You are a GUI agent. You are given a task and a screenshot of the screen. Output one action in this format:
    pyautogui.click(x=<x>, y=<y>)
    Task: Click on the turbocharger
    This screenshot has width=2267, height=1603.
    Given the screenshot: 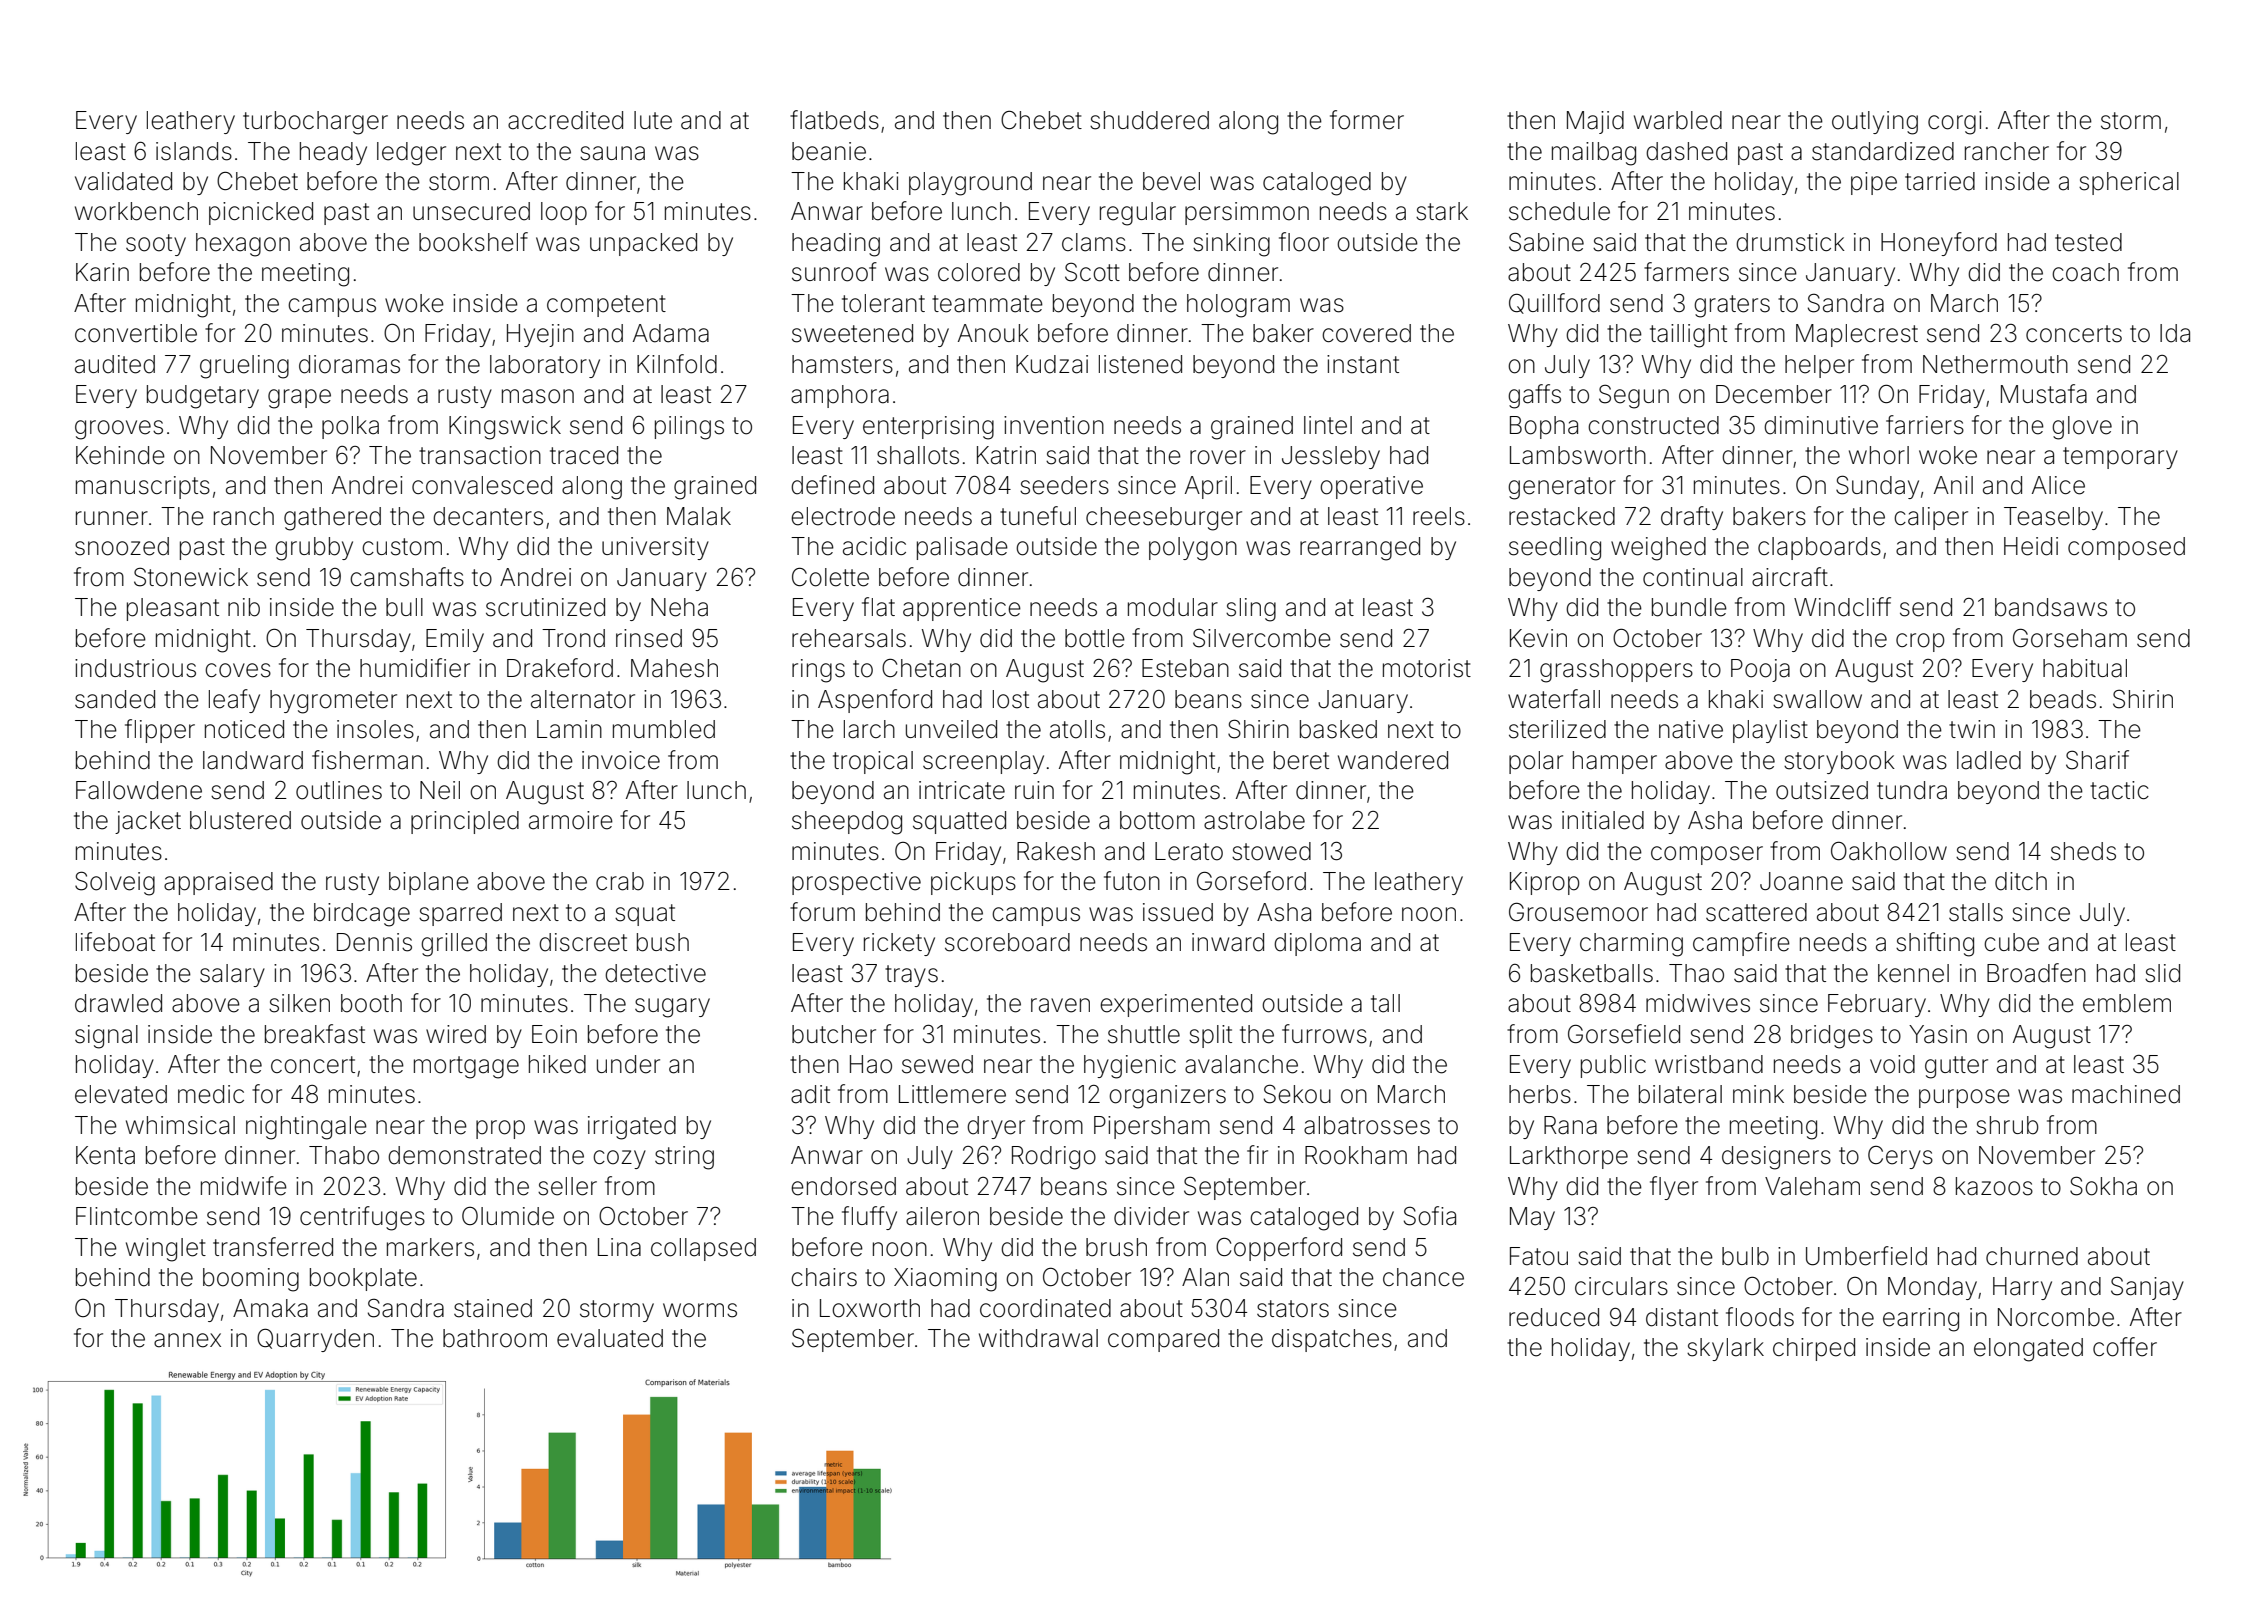 What is the action you would take?
    pyautogui.click(x=315, y=123)
